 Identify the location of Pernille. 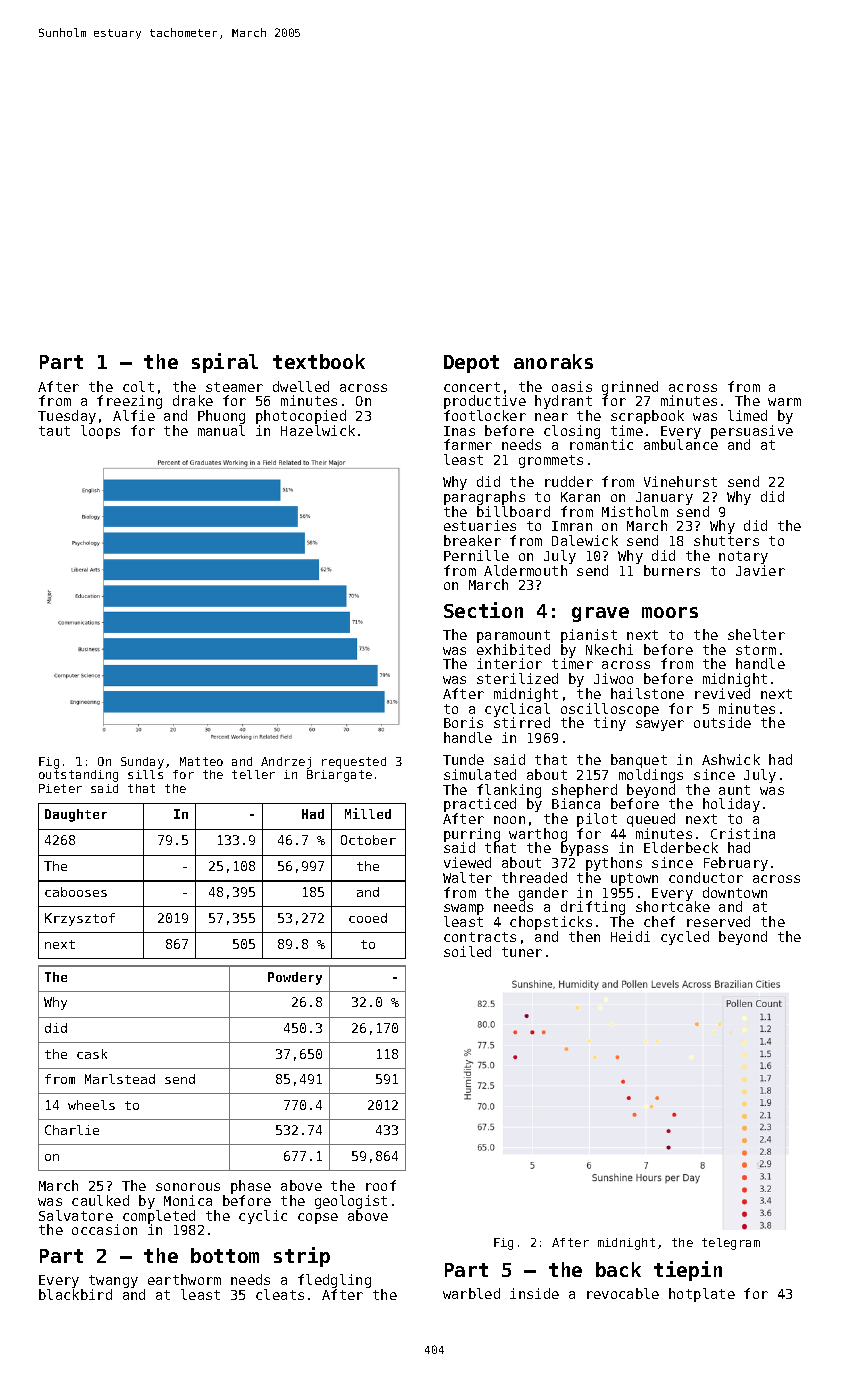
(476, 555).
